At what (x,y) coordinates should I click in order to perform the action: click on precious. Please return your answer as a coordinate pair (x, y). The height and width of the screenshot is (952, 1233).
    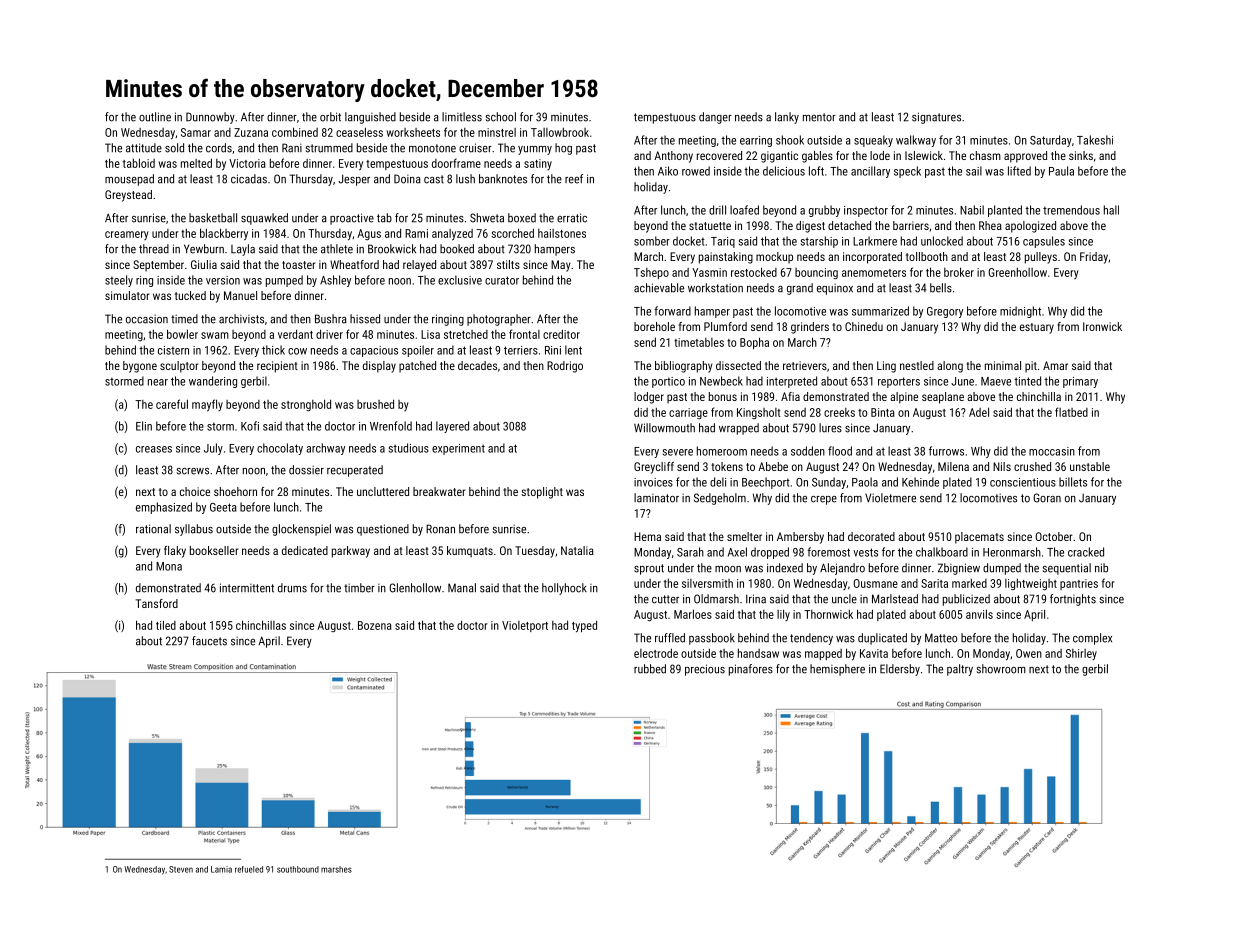
    Looking at the image, I should click on (705, 670).
